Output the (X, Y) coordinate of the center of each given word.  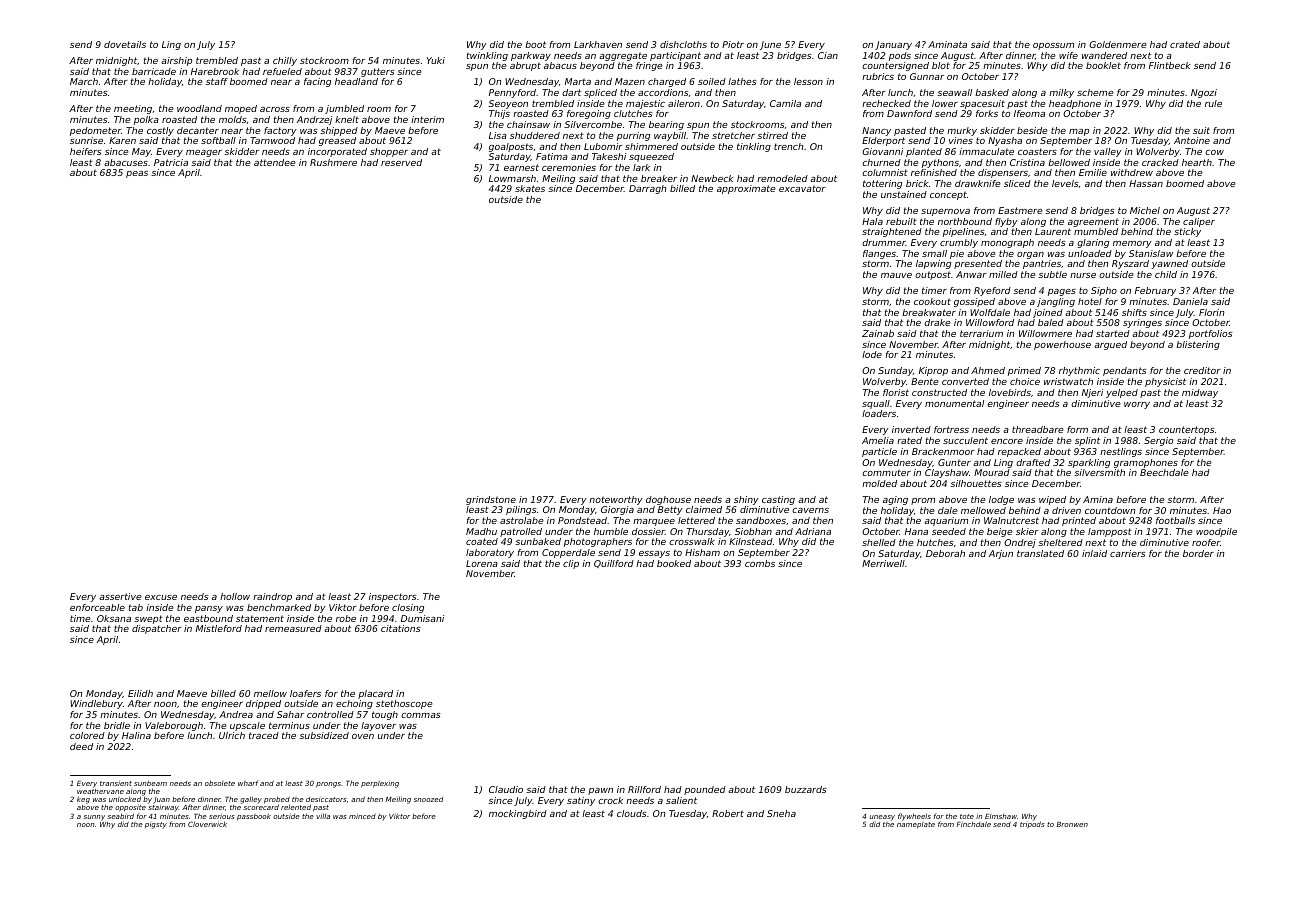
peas (137, 174)
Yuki (436, 60)
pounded (705, 790)
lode (872, 354)
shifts (1134, 312)
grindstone (491, 500)
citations (401, 628)
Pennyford (512, 93)
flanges (879, 254)
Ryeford (992, 291)
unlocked (125, 799)
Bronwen (1072, 824)
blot (941, 65)
